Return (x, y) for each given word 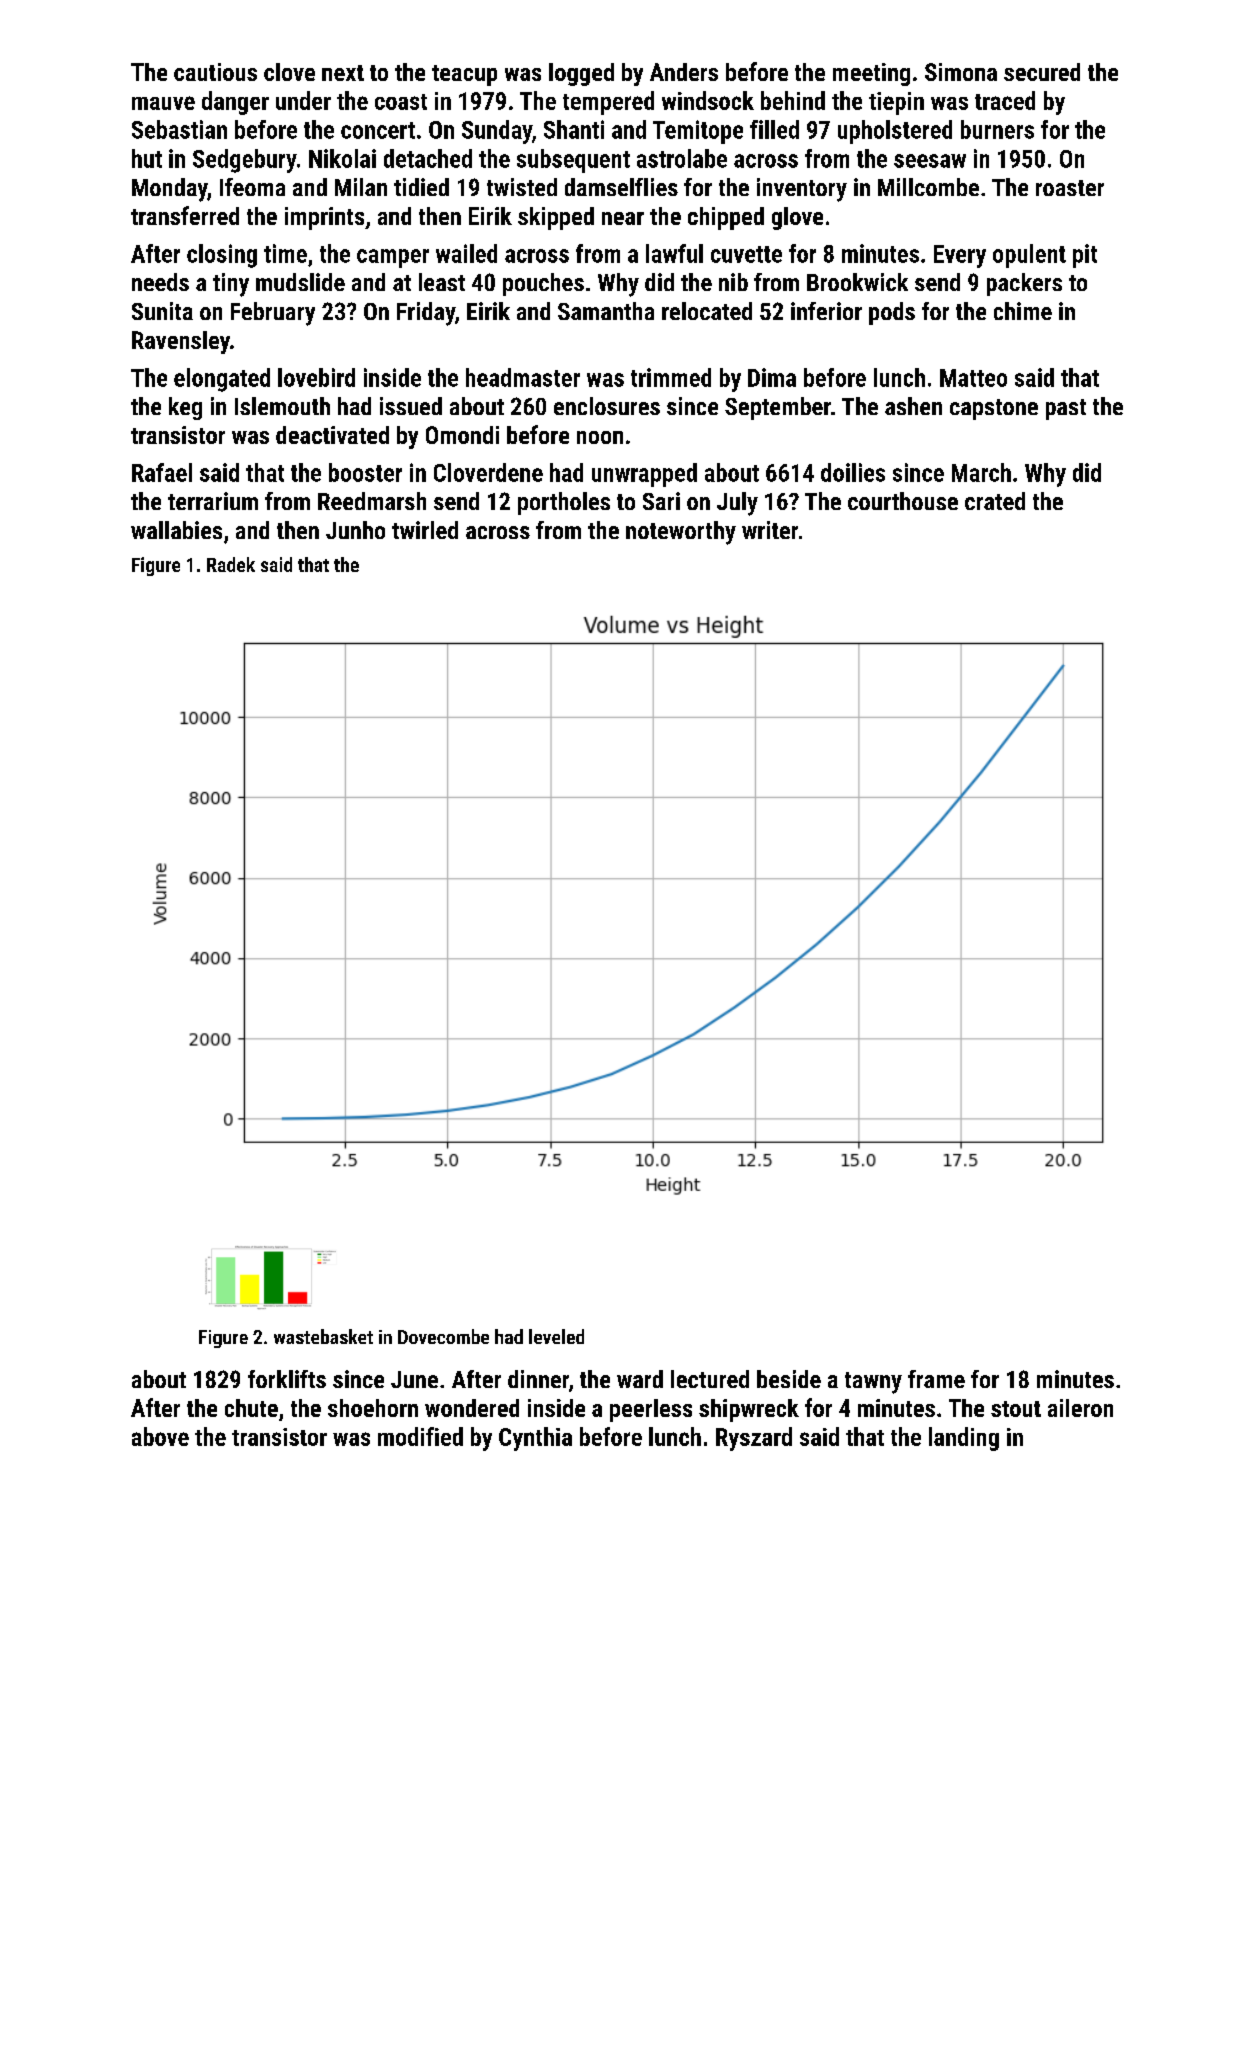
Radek (231, 564)
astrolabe (682, 158)
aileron (1080, 1408)
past (1066, 409)
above (160, 1436)
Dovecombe (443, 1336)
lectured (710, 1379)
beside (789, 1379)
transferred (185, 215)
